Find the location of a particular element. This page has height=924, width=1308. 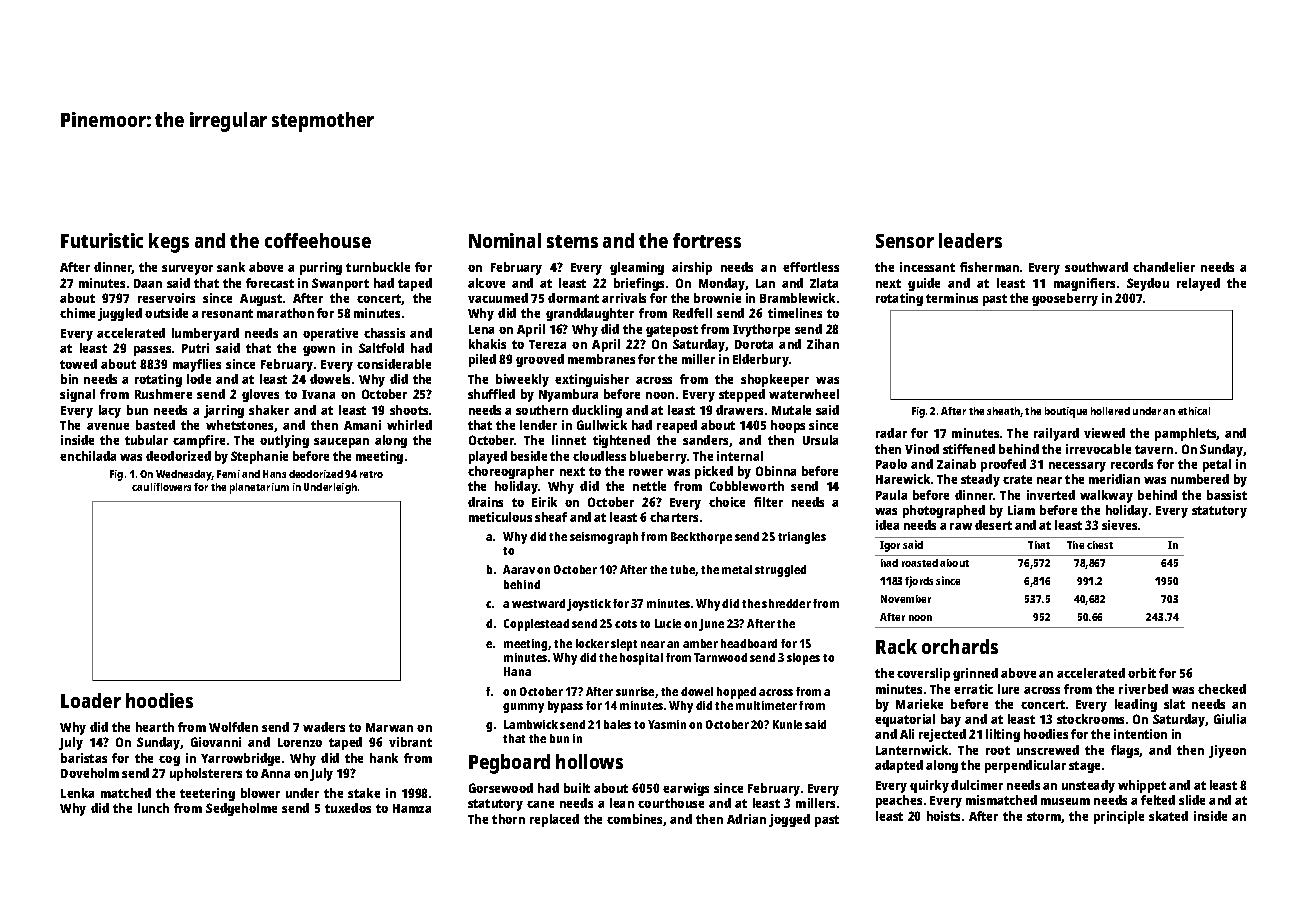

Ivana is located at coordinates (318, 394).
